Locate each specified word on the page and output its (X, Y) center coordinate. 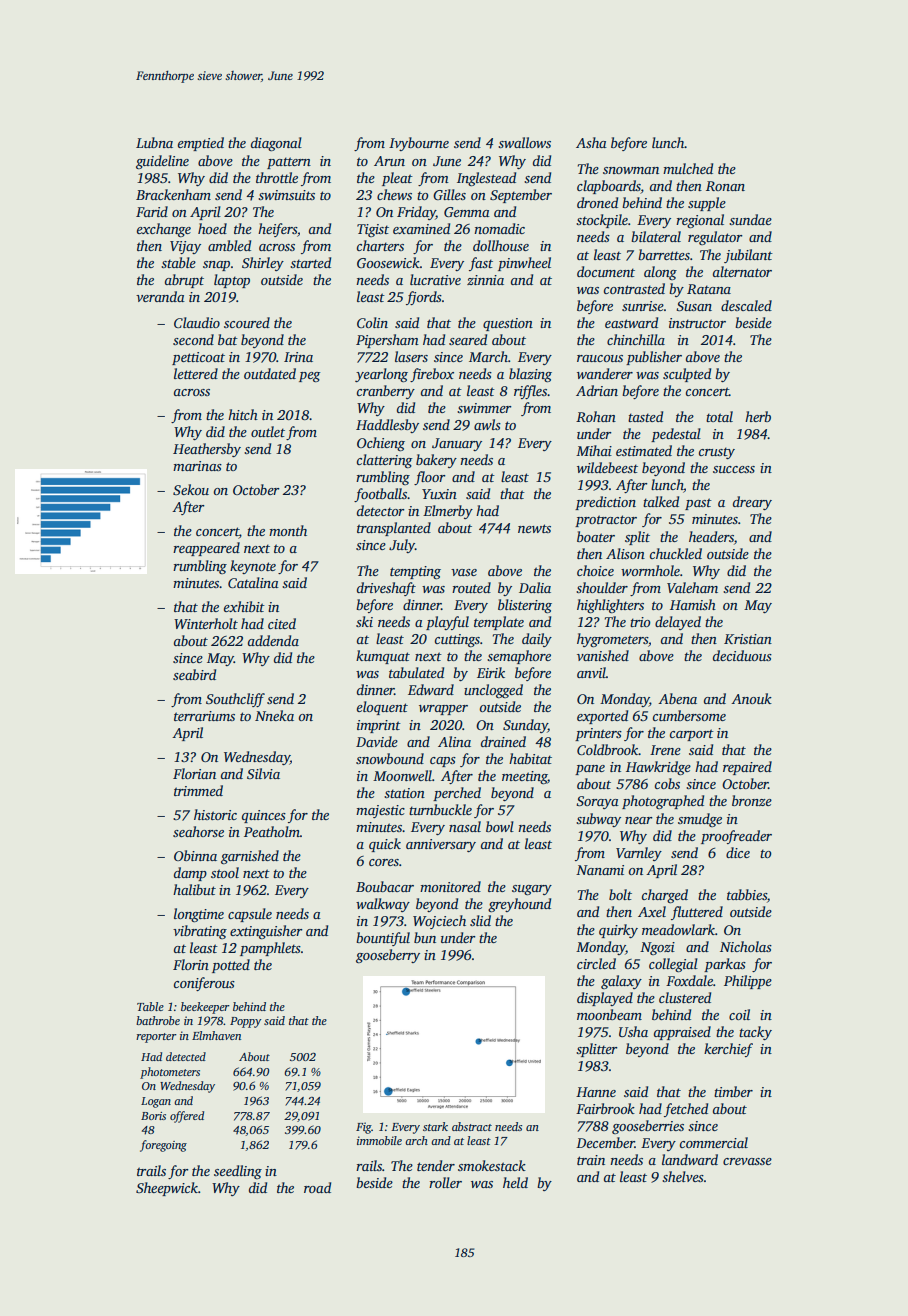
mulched (688, 168)
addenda (273, 640)
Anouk (751, 698)
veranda (160, 296)
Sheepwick (167, 1189)
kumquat (383, 657)
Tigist (373, 230)
